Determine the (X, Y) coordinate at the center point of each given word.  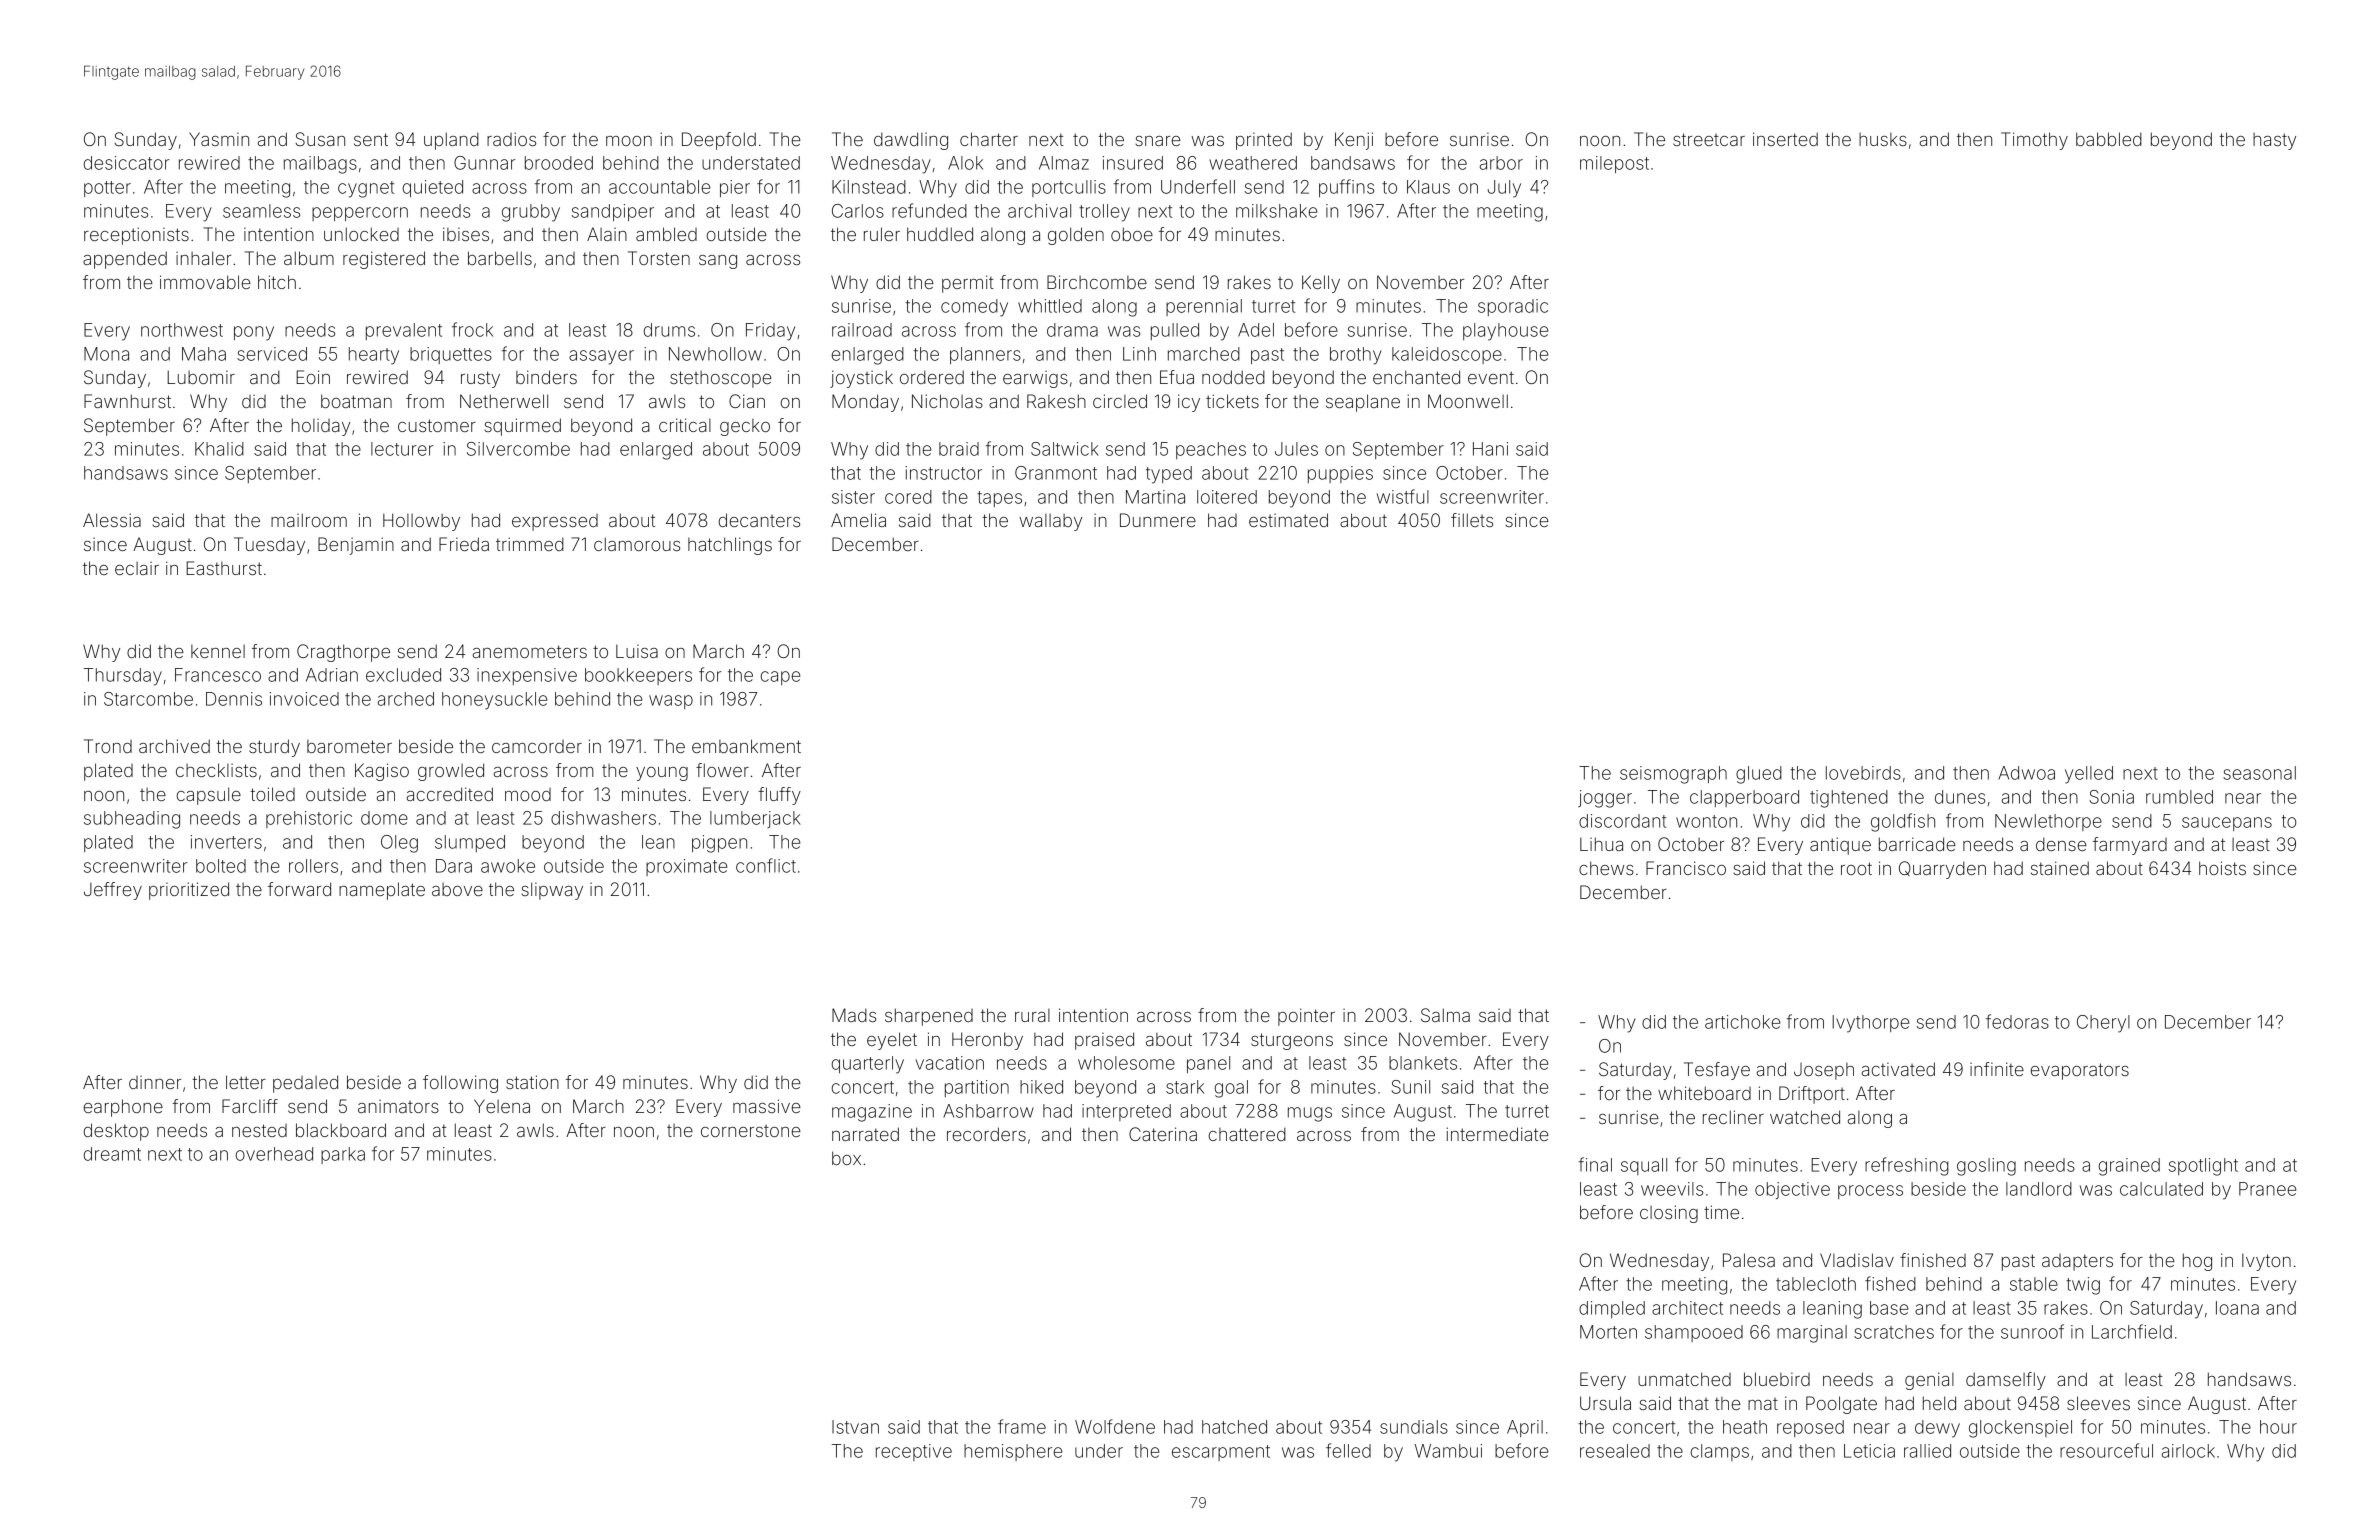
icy (1189, 403)
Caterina (1163, 1134)
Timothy (2034, 141)
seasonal (2259, 773)
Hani (1490, 449)
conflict (766, 865)
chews (1606, 868)
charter (989, 139)
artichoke (1742, 1022)
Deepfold (719, 141)
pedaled (305, 1084)
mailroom (309, 520)
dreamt (112, 1154)
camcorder (537, 746)
